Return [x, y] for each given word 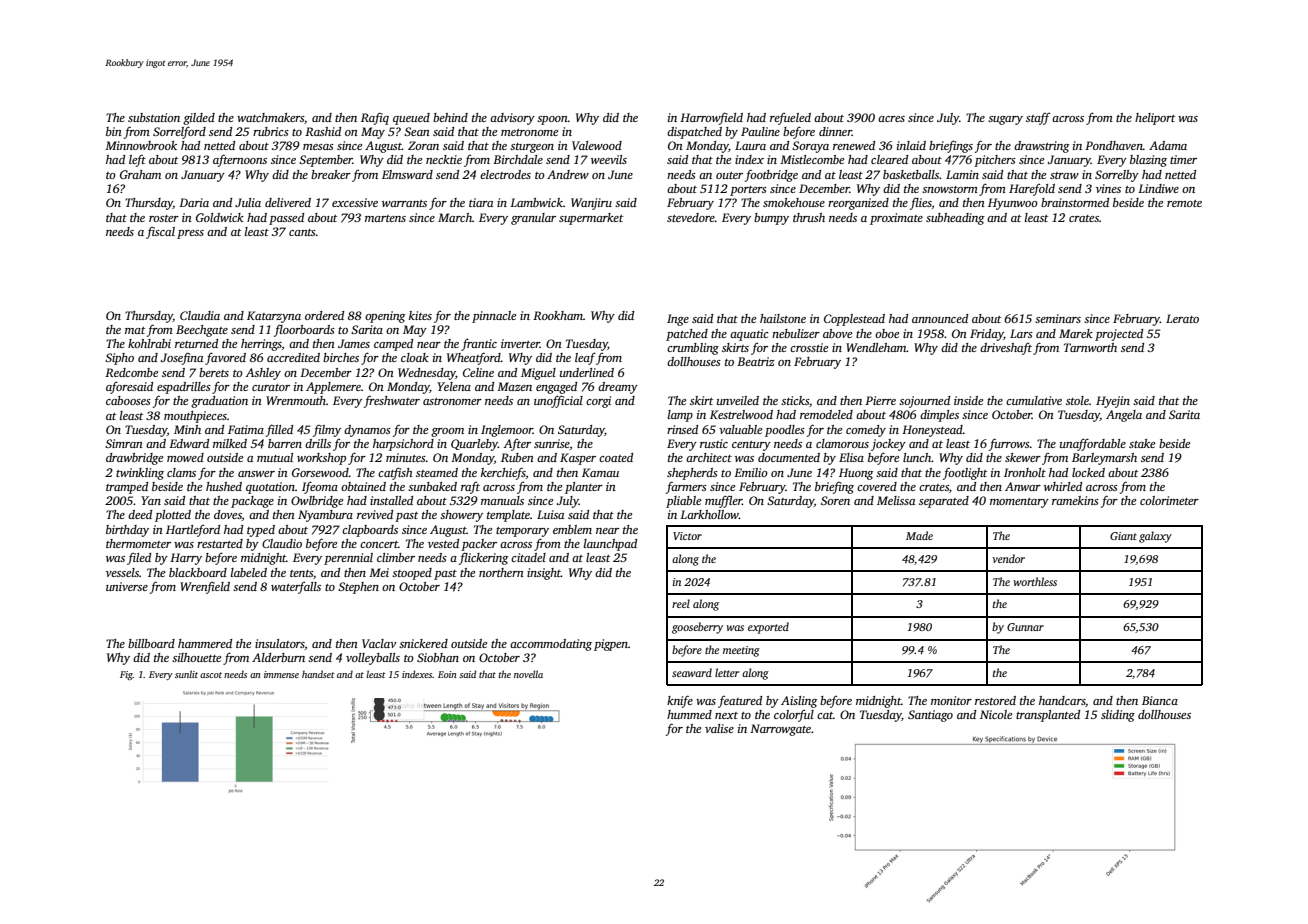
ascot [211, 675]
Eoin [447, 674]
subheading [955, 219]
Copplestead [854, 320]
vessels [122, 572]
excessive [355, 202]
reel [681, 603]
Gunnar [1025, 627]
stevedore [691, 217]
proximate [896, 219]
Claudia [200, 315]
